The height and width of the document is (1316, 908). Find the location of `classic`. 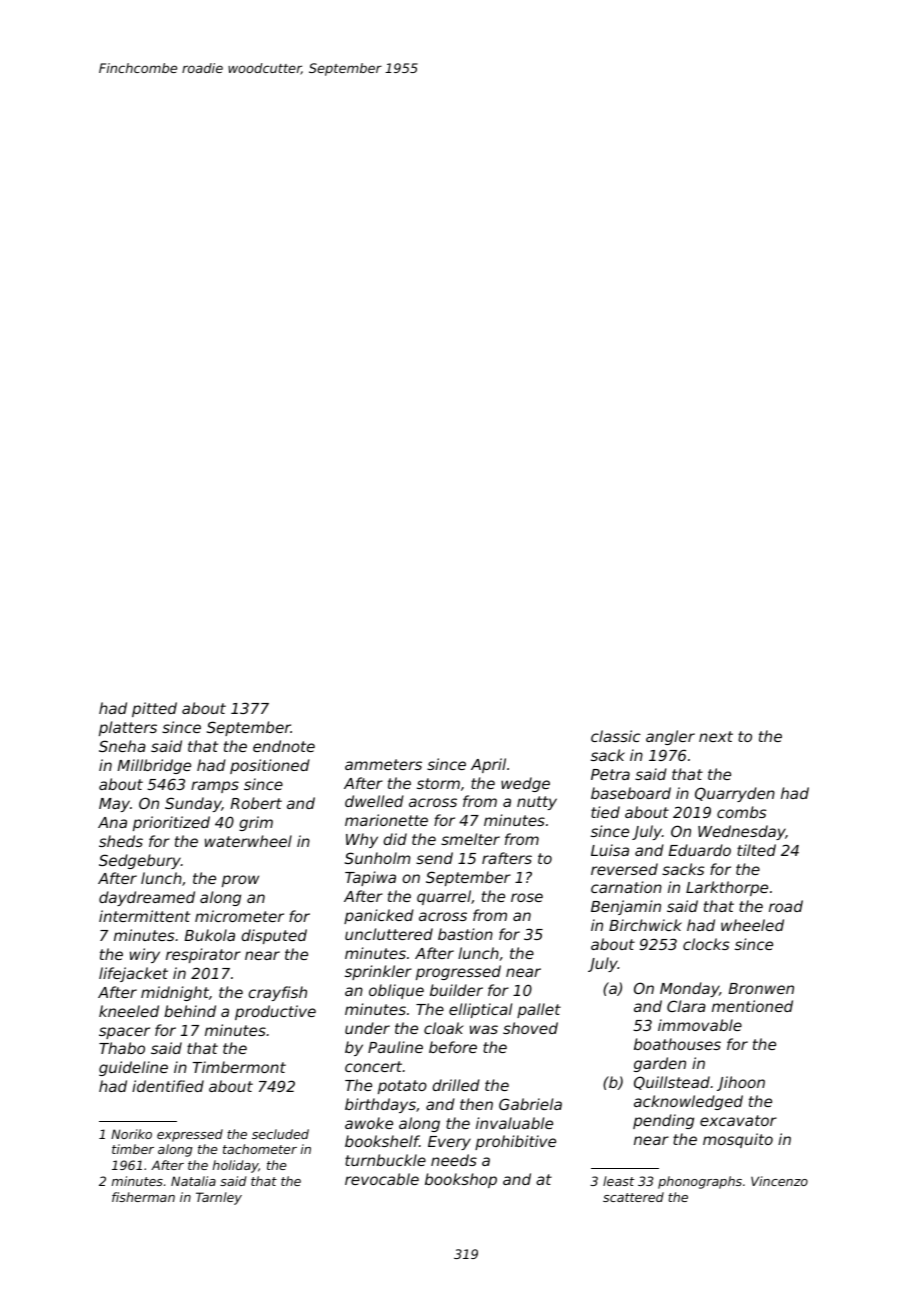

classic is located at coordinates (616, 736).
